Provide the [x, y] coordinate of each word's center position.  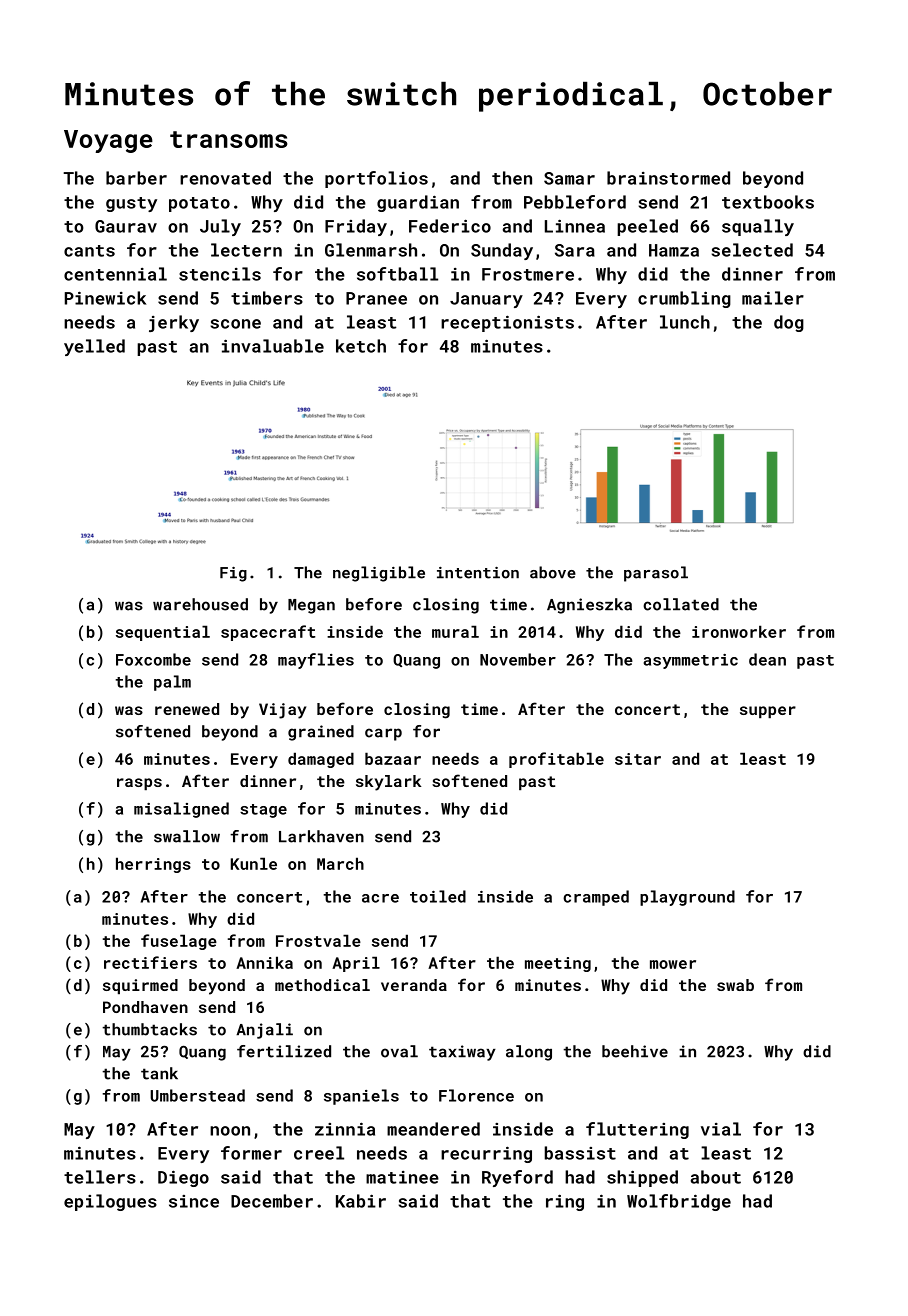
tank [159, 1073]
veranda [414, 985]
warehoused [200, 604]
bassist [580, 1153]
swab [735, 985]
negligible [379, 574]
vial [721, 1129]
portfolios [376, 179]
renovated [225, 178]
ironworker [739, 631]
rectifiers [150, 962]
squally [758, 227]
